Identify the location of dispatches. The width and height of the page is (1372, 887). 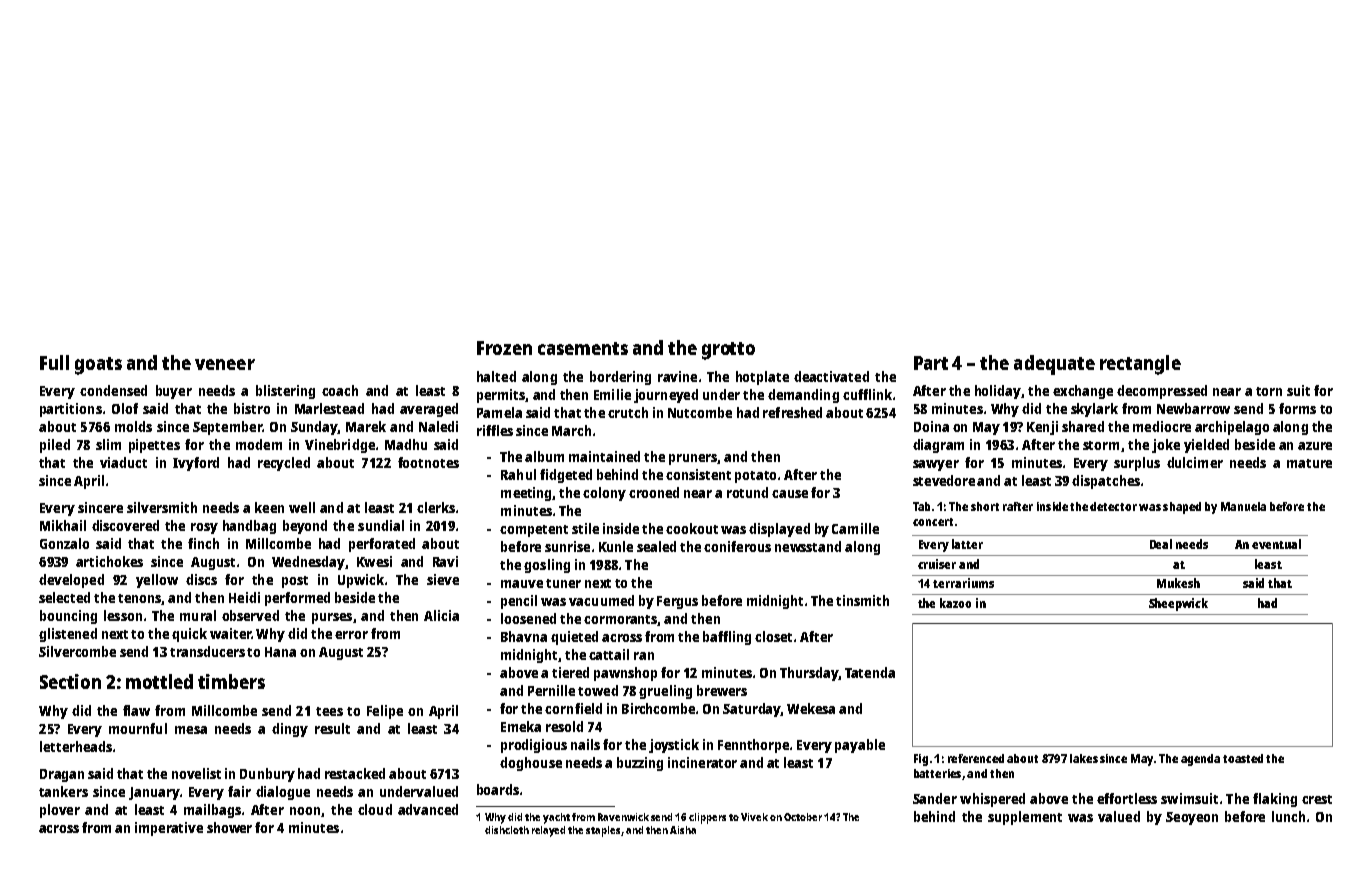
(1106, 482).
